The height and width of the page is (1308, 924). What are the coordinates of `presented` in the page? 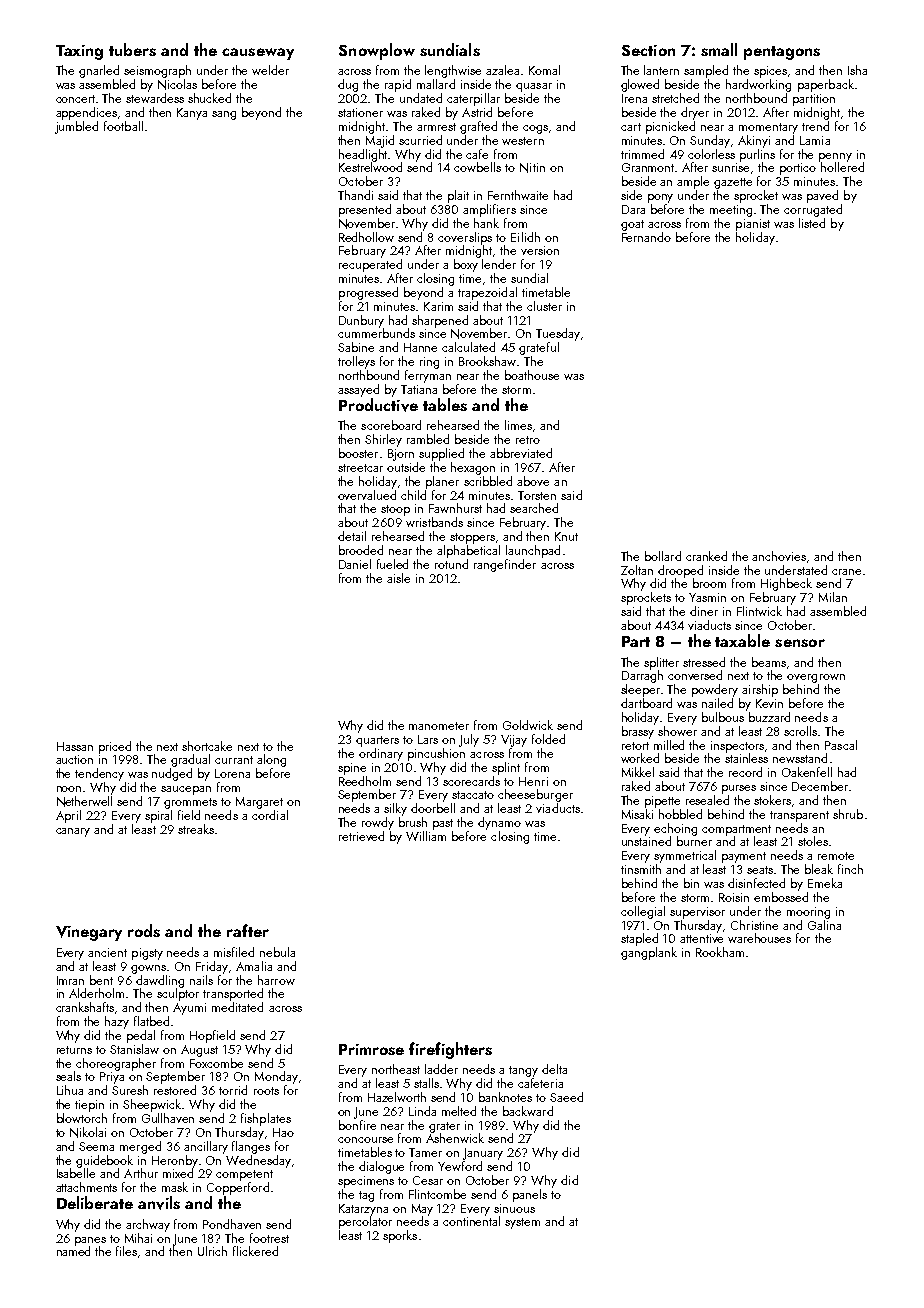 It's located at (365, 210).
